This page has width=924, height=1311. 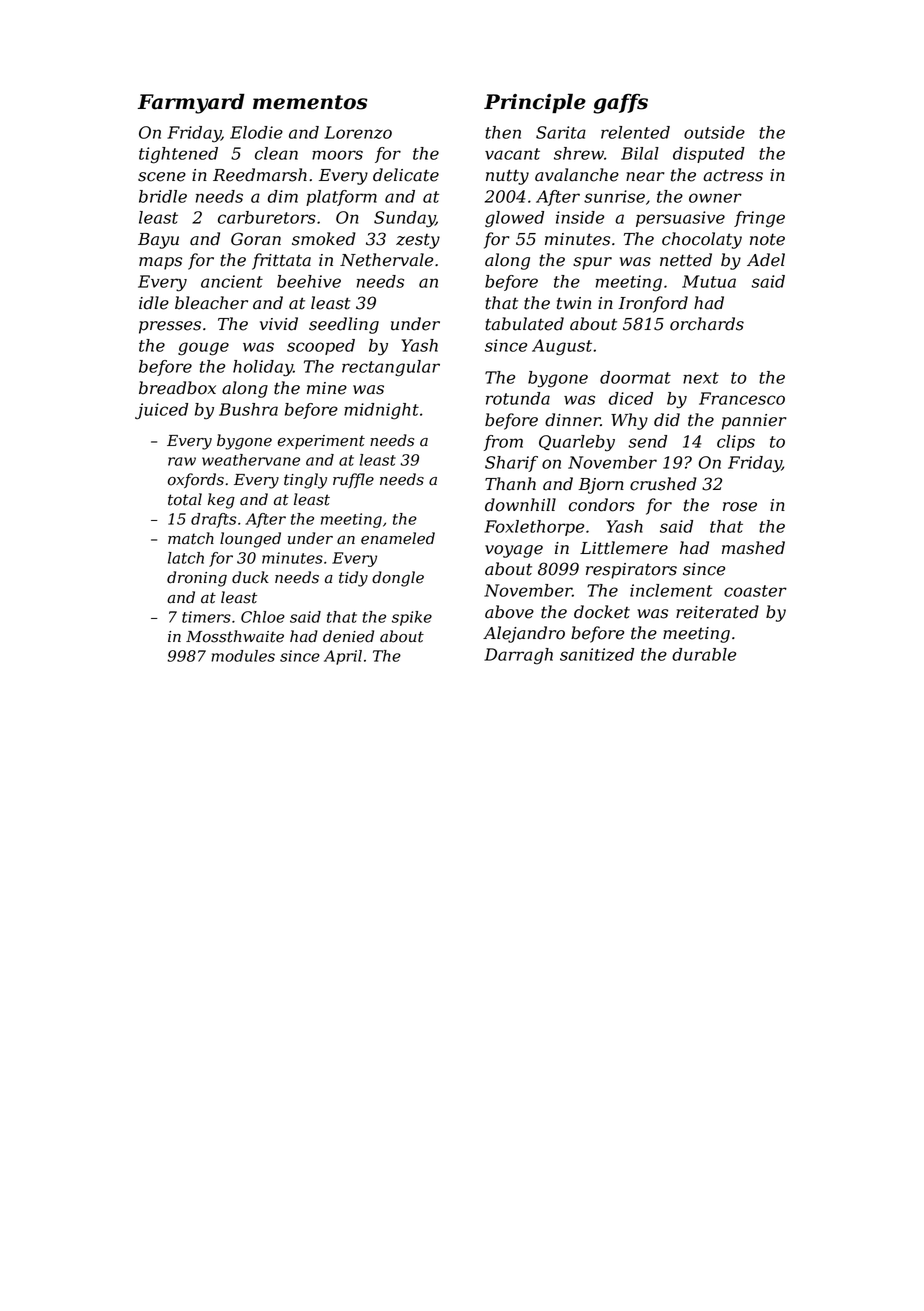 What do you see at coordinates (620, 104) in the page?
I see `gaffs` at bounding box center [620, 104].
